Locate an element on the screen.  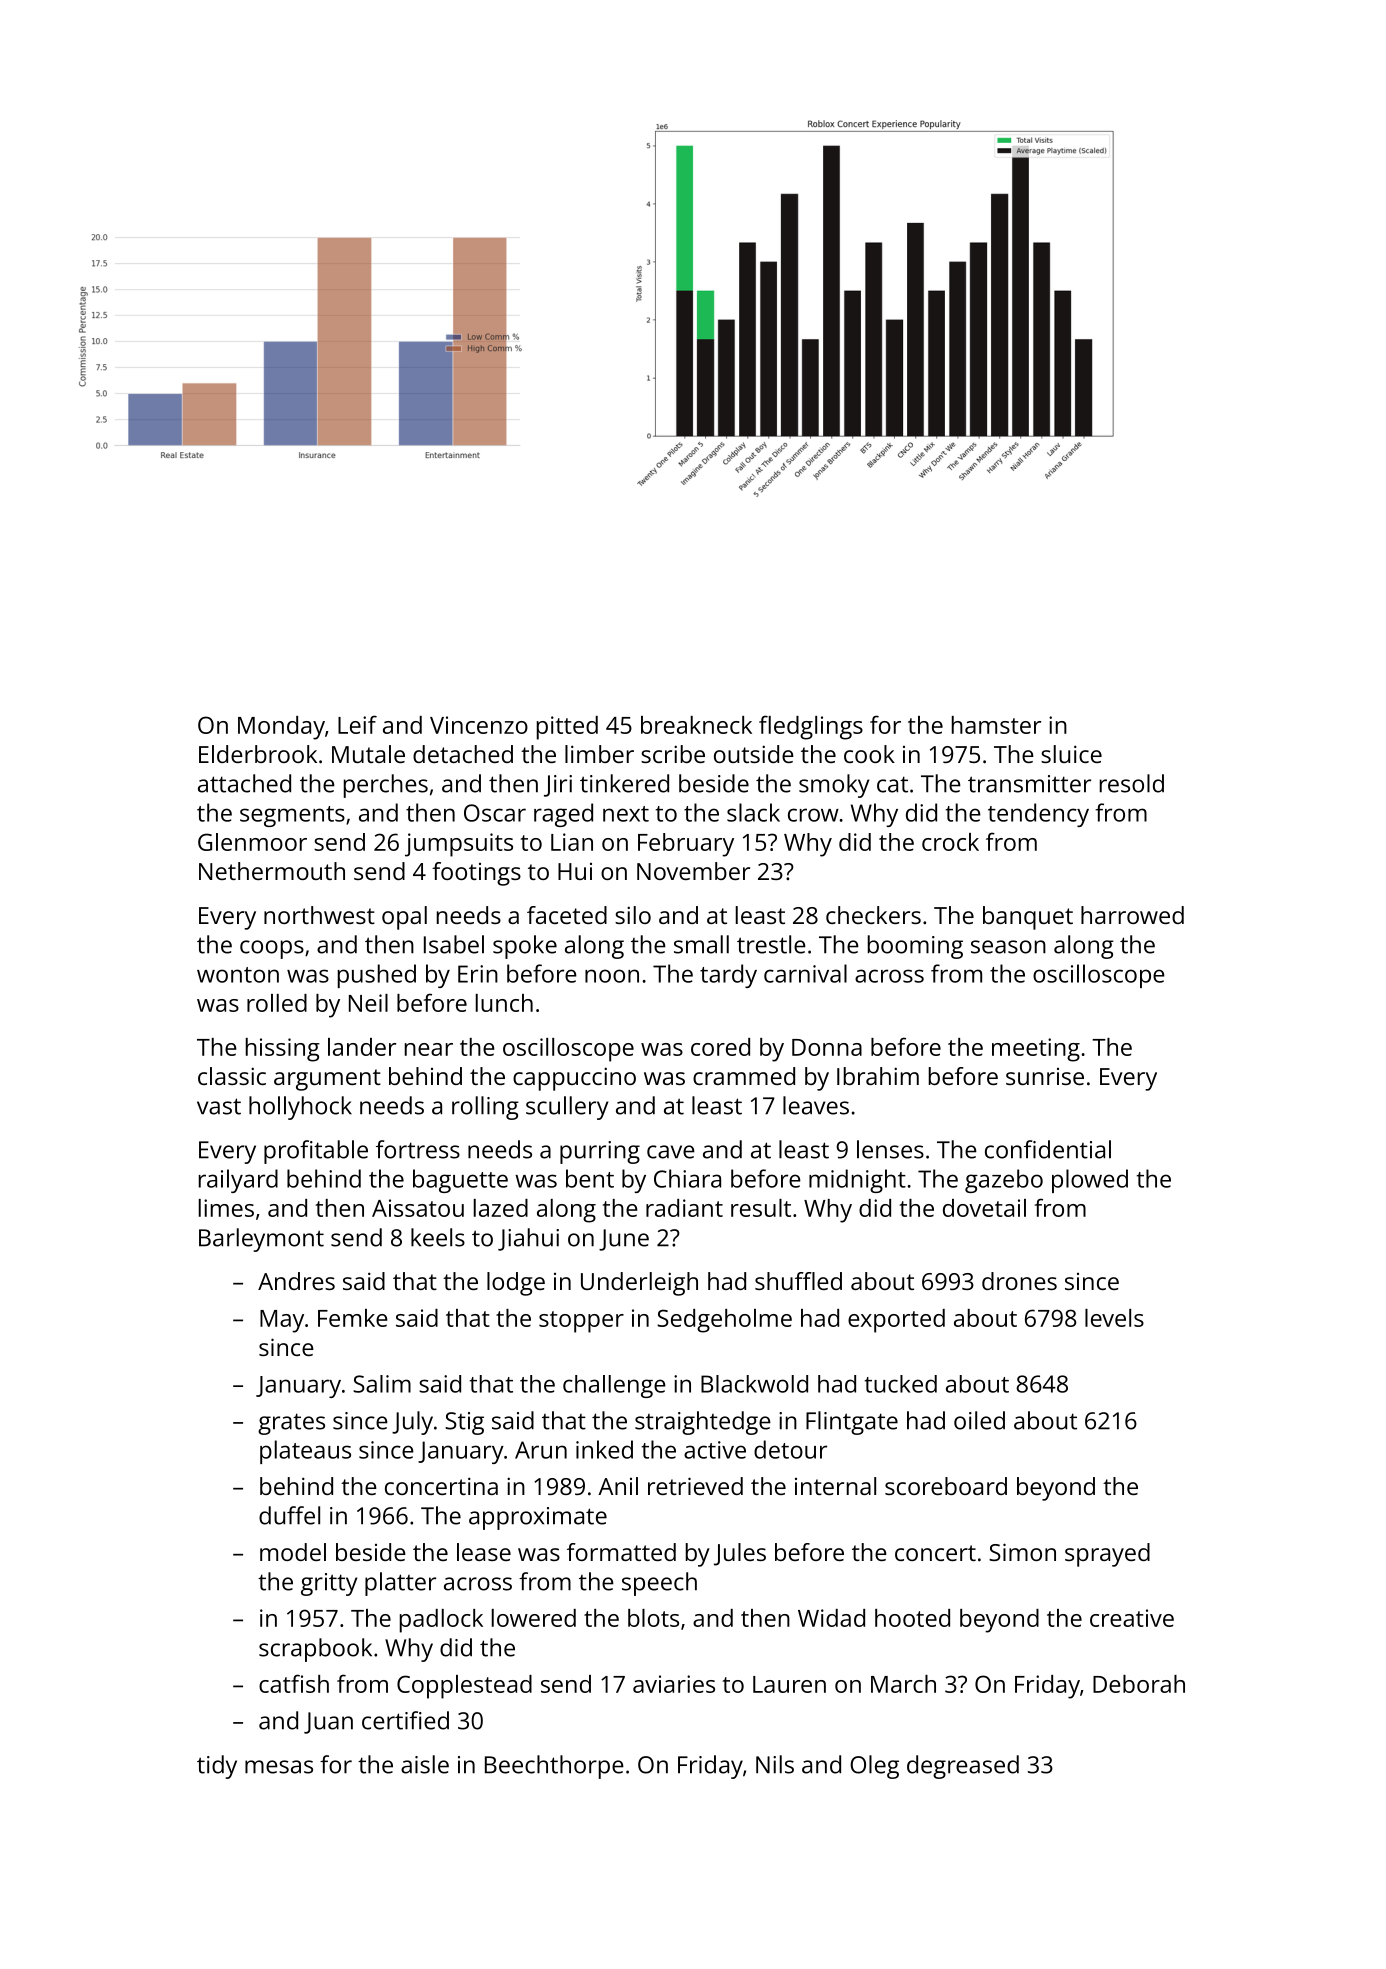
small is located at coordinates (701, 944).
